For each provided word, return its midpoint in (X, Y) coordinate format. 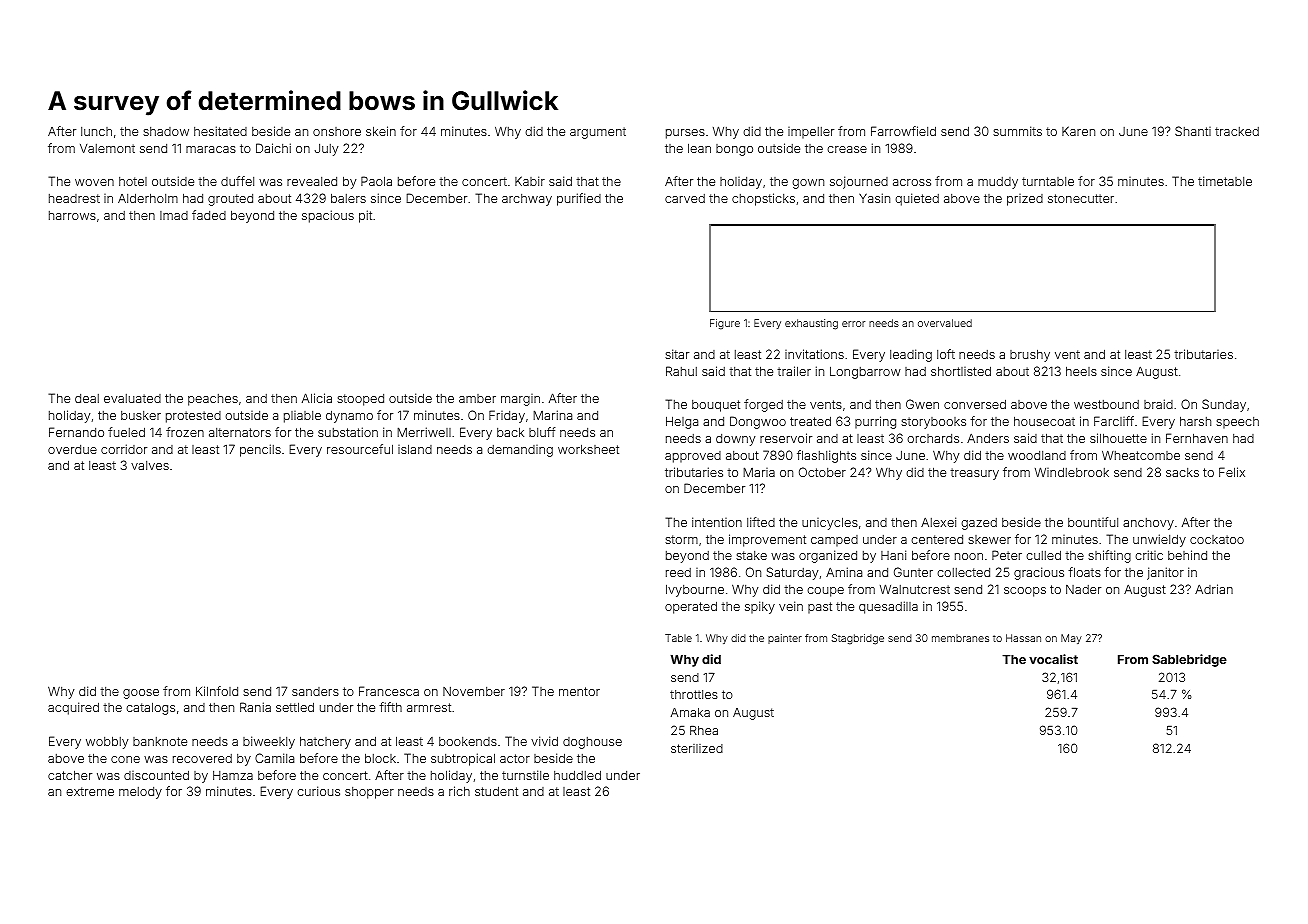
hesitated (220, 131)
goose (141, 694)
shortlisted (961, 371)
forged (763, 405)
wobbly (107, 742)
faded (209, 215)
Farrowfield (903, 131)
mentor (579, 691)
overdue (72, 449)
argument (598, 133)
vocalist (1053, 659)
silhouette (1118, 438)
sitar (677, 354)
